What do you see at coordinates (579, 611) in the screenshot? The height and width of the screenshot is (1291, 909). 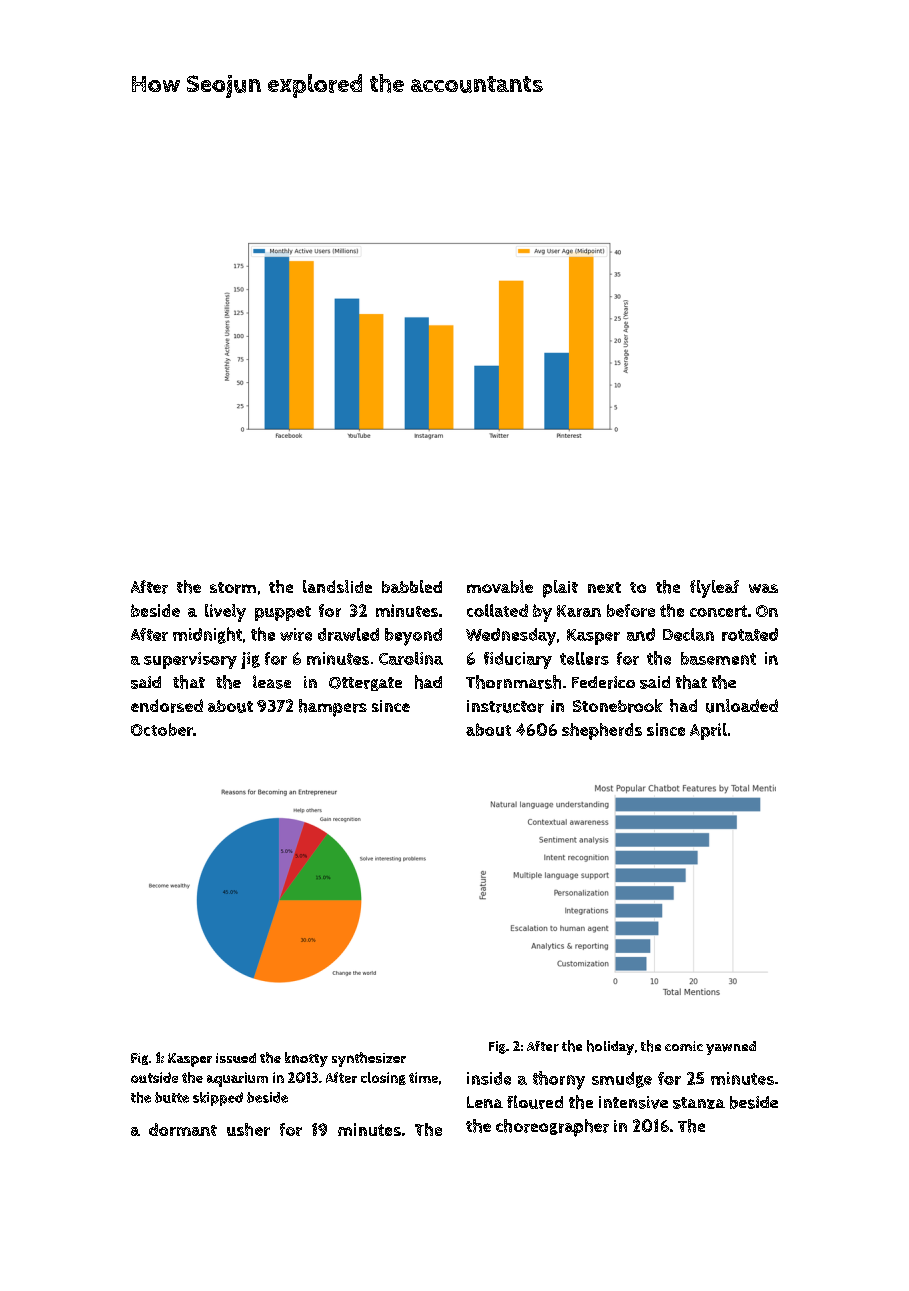 I see `Karan` at bounding box center [579, 611].
